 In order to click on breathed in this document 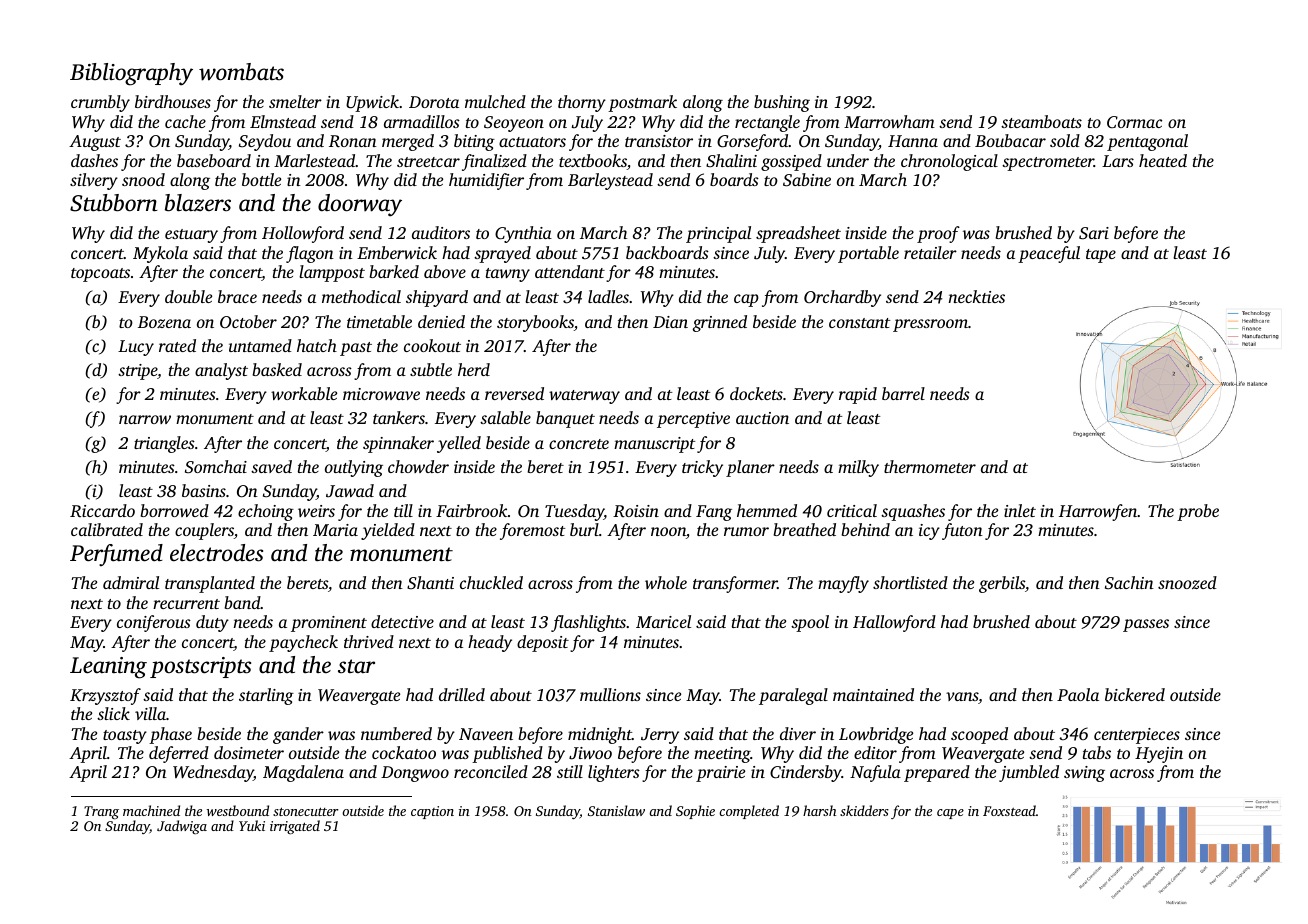, I will do `click(804, 529)`.
